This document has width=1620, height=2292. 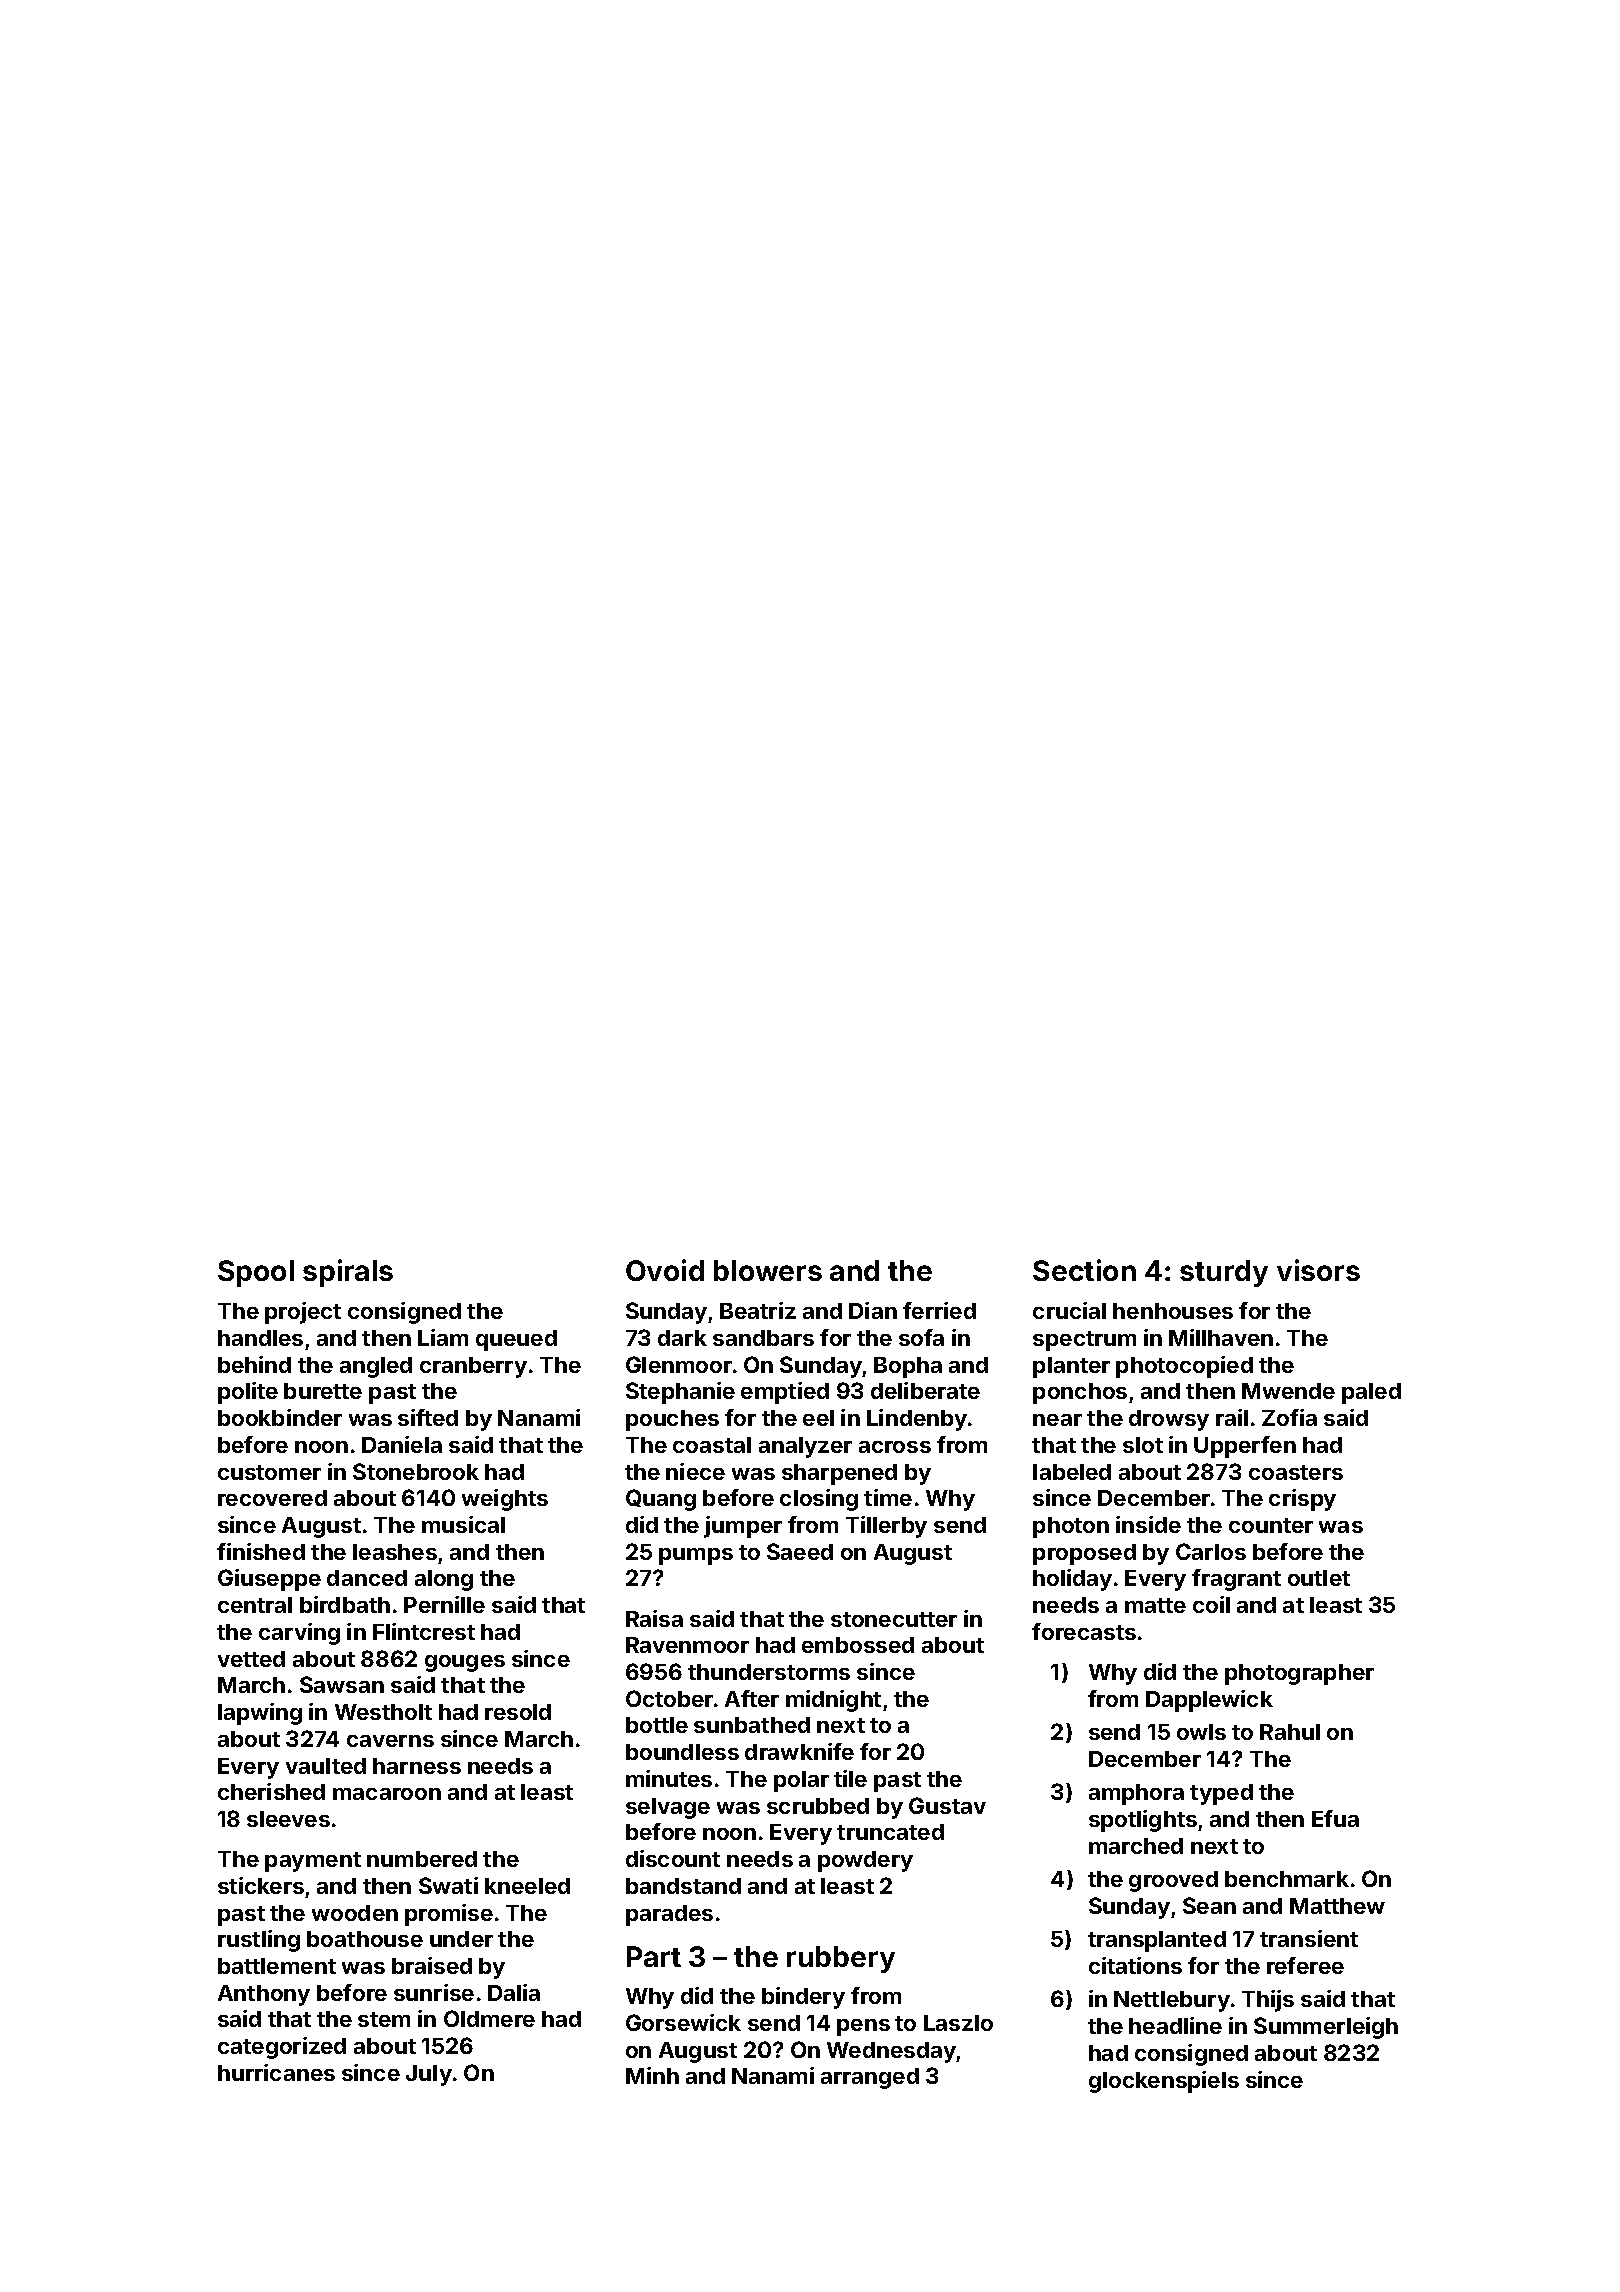 I want to click on sandbars, so click(x=763, y=1338).
